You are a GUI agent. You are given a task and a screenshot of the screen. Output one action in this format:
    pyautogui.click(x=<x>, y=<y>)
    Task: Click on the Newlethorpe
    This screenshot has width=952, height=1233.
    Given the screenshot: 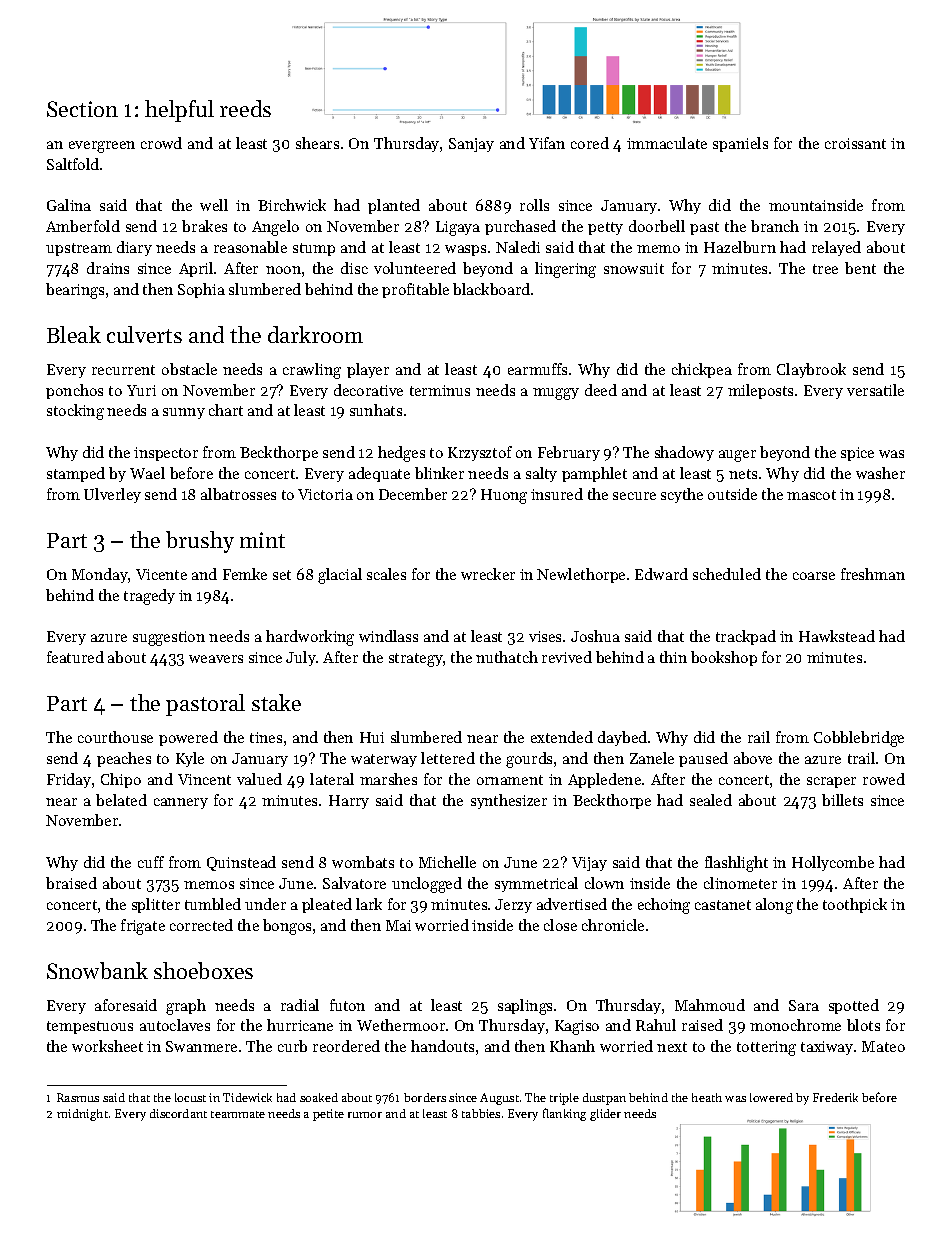 What is the action you would take?
    pyautogui.click(x=581, y=575)
